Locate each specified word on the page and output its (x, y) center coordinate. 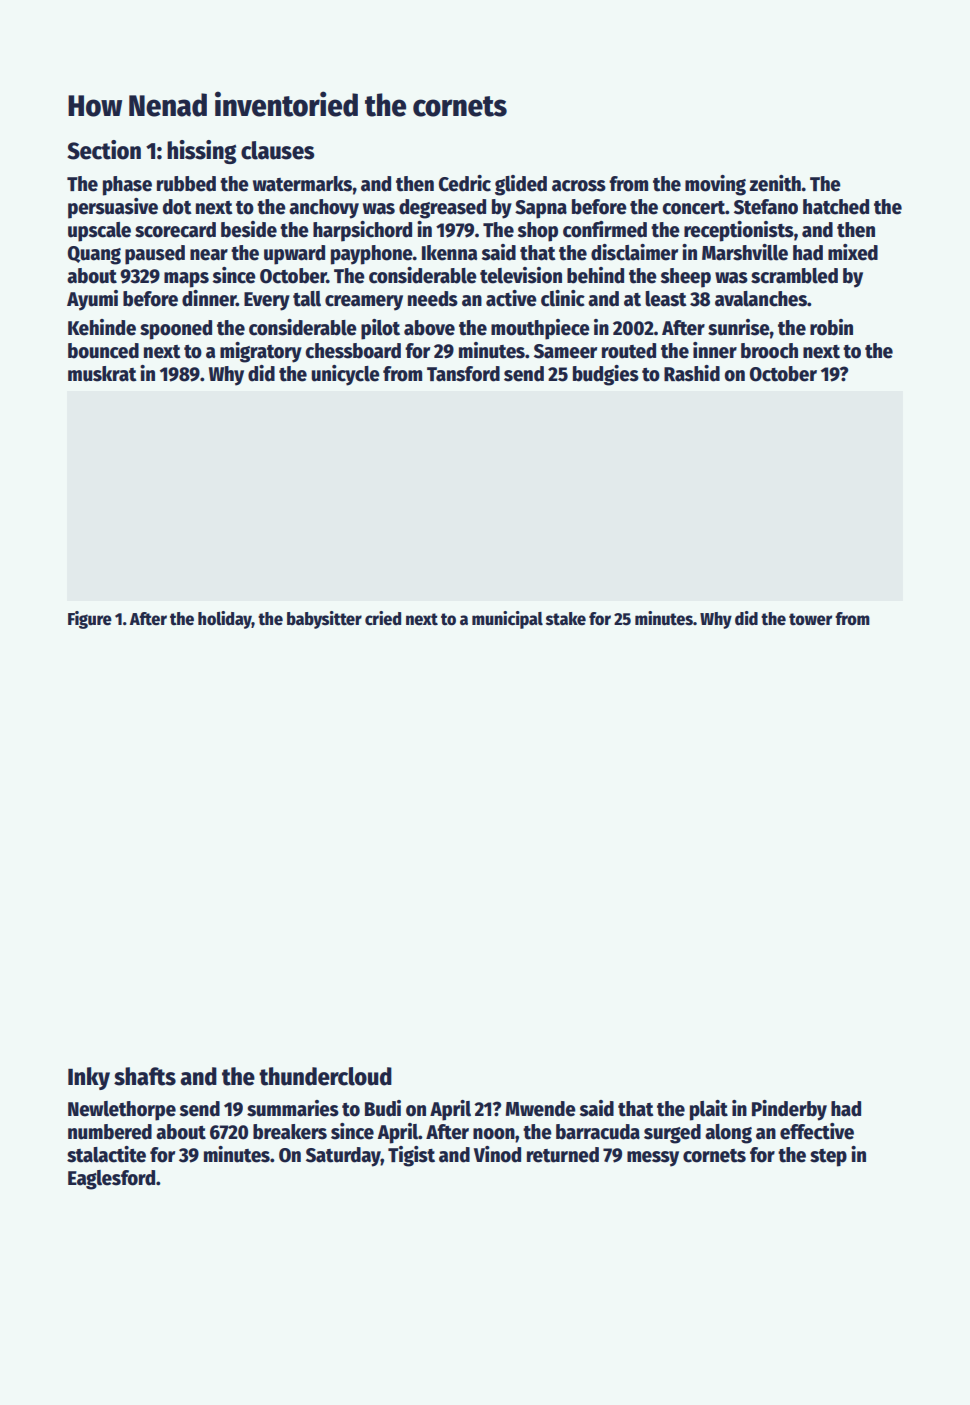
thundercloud (325, 1076)
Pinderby (789, 1110)
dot (177, 207)
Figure (90, 620)
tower (810, 619)
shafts (145, 1076)
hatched (836, 207)
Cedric (465, 183)
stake (566, 619)
